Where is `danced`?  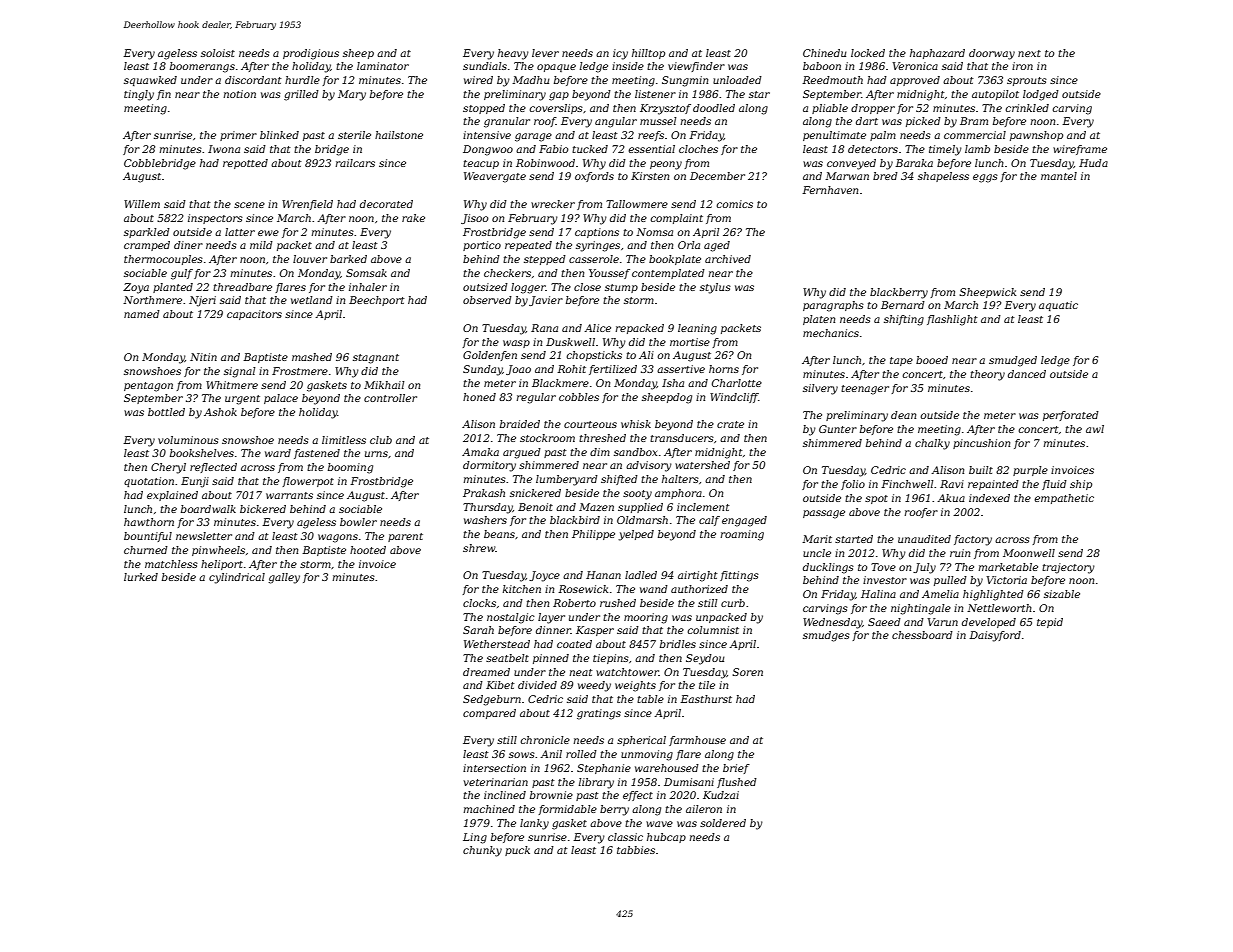 danced is located at coordinates (1027, 374).
